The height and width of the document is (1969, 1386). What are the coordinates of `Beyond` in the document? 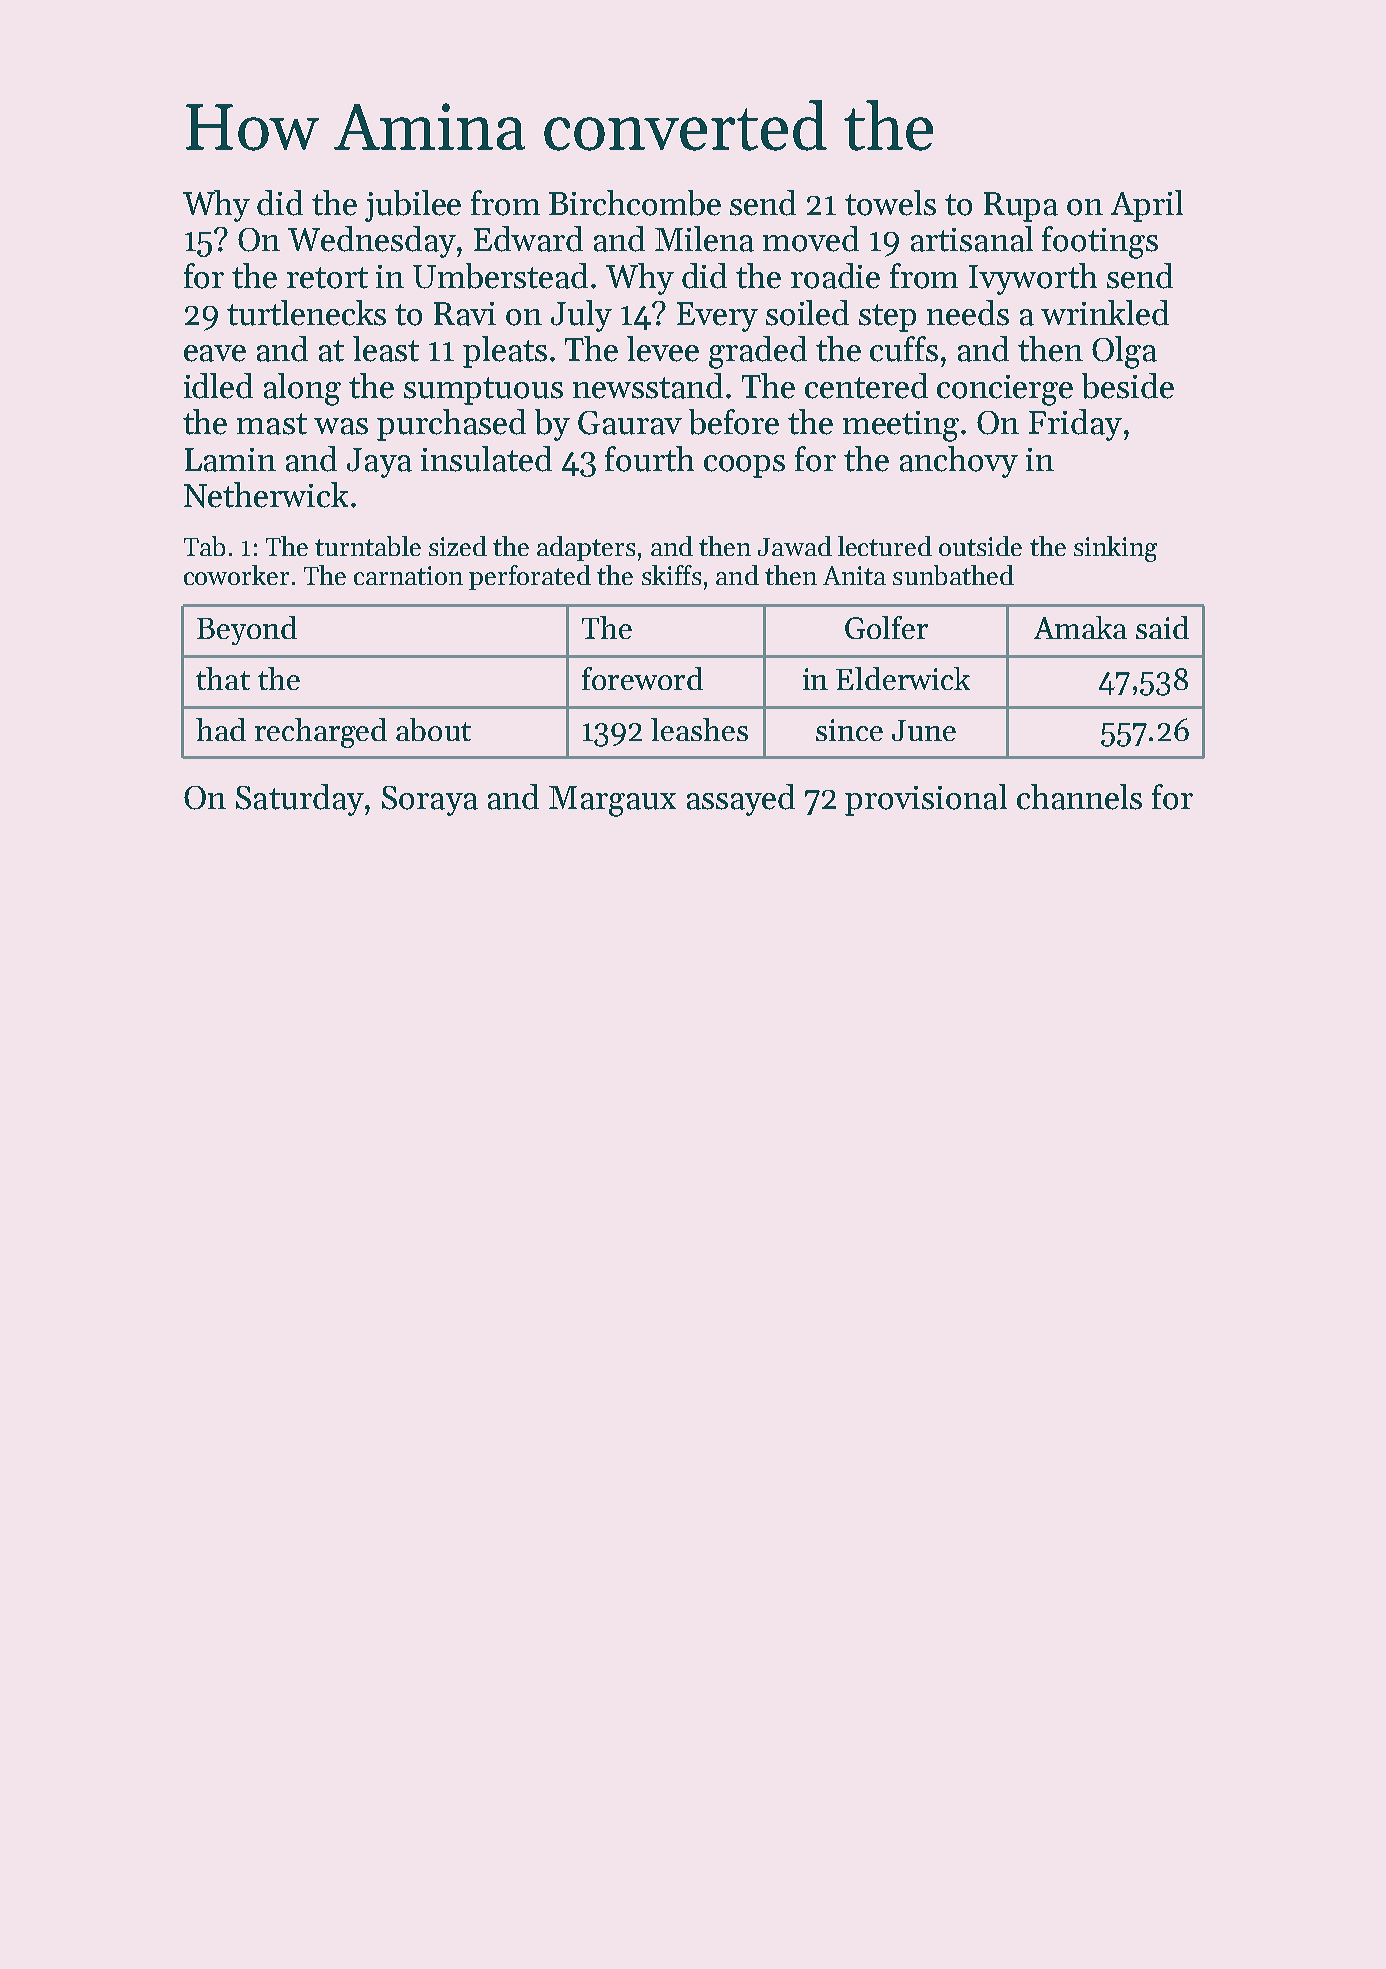 It's located at (247, 630).
